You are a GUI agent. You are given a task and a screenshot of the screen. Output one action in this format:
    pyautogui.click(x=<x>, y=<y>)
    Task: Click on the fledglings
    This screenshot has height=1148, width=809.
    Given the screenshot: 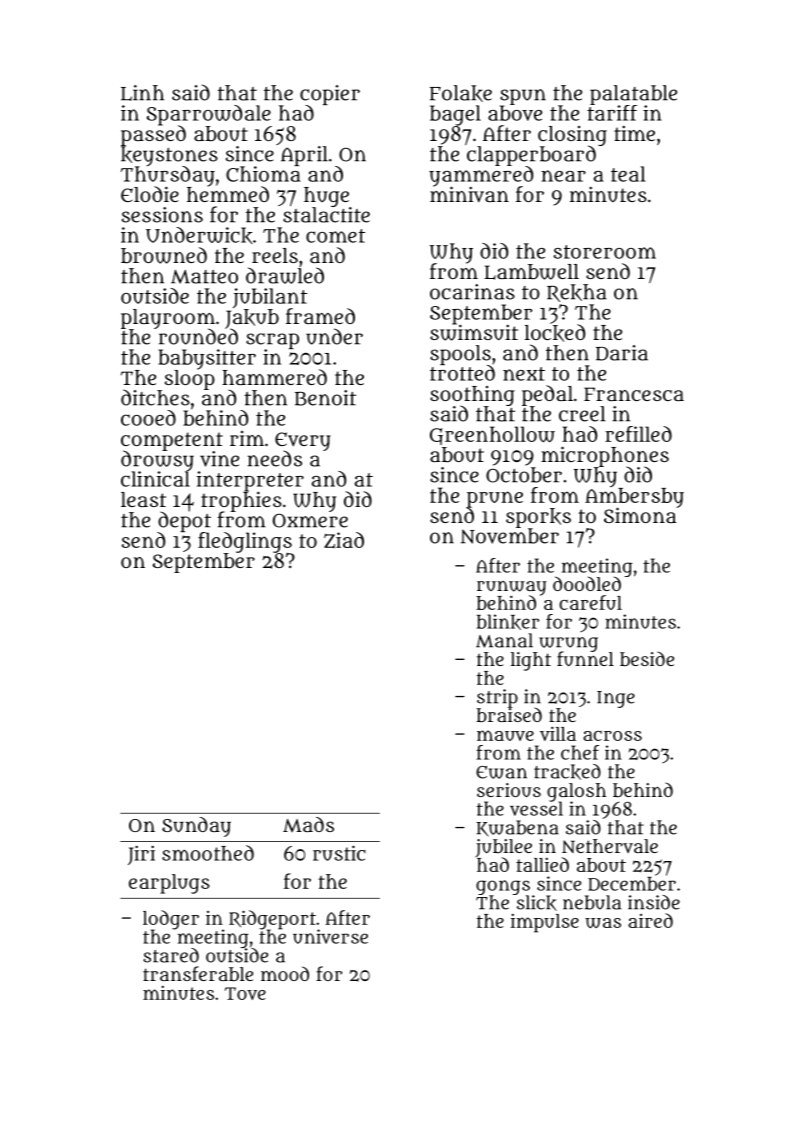 What is the action you would take?
    pyautogui.click(x=245, y=542)
